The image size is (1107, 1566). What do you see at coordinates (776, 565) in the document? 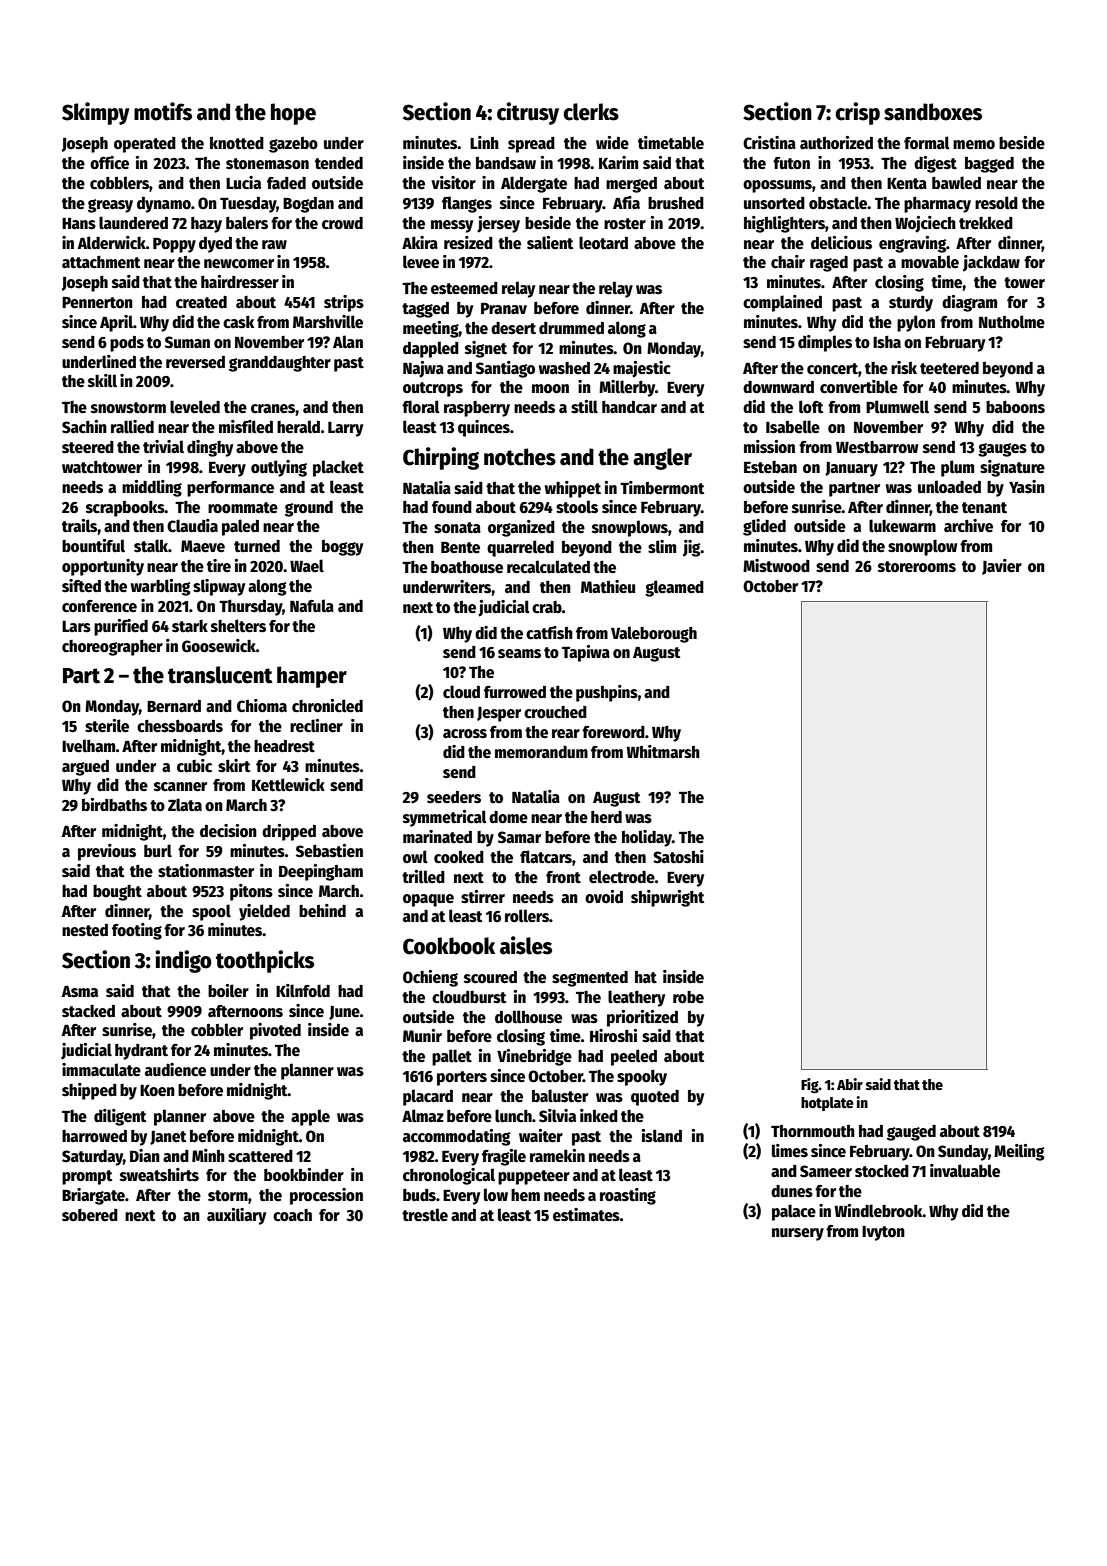
I see `Mistwood` at bounding box center [776, 565].
